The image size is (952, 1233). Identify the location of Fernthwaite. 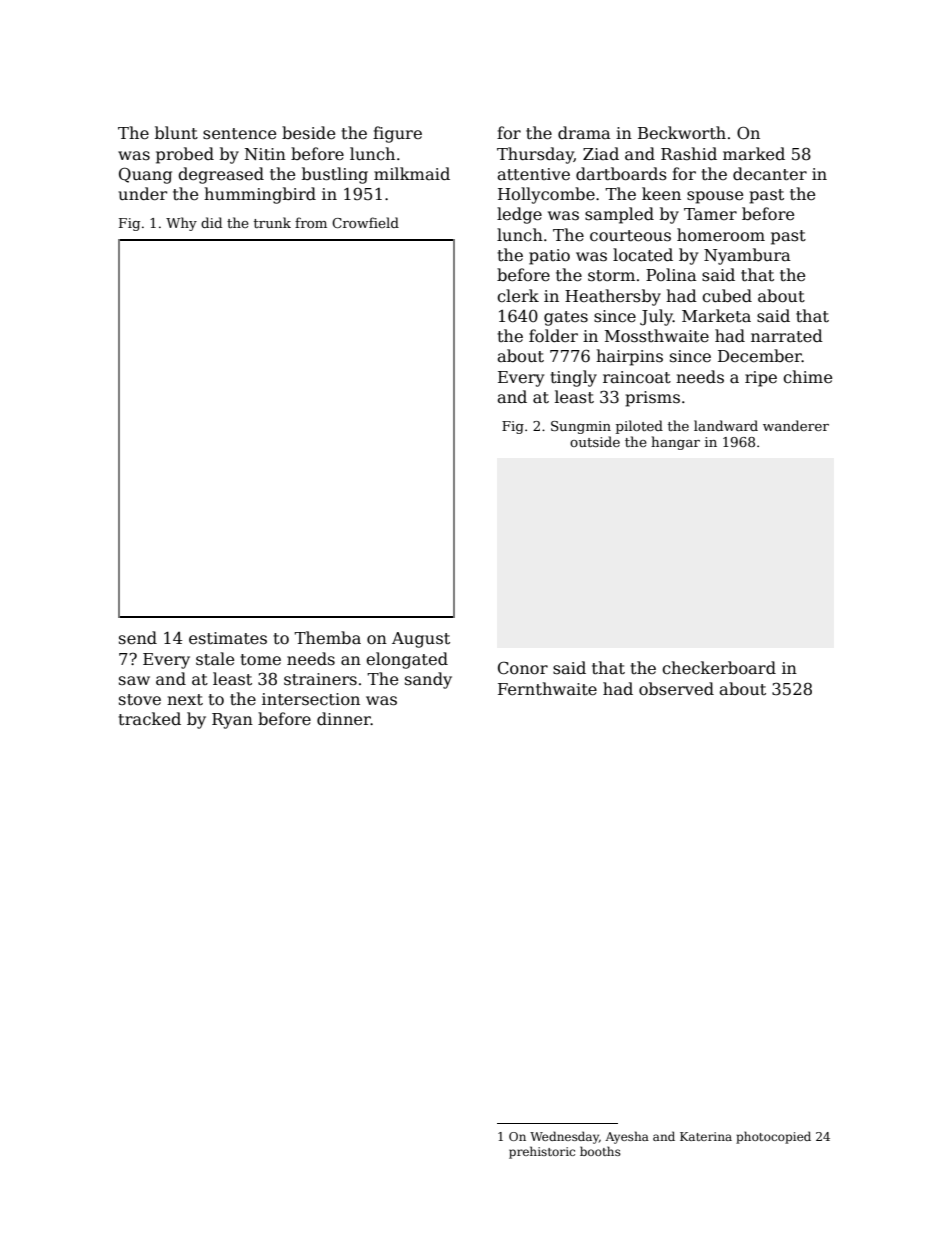
(547, 689).
